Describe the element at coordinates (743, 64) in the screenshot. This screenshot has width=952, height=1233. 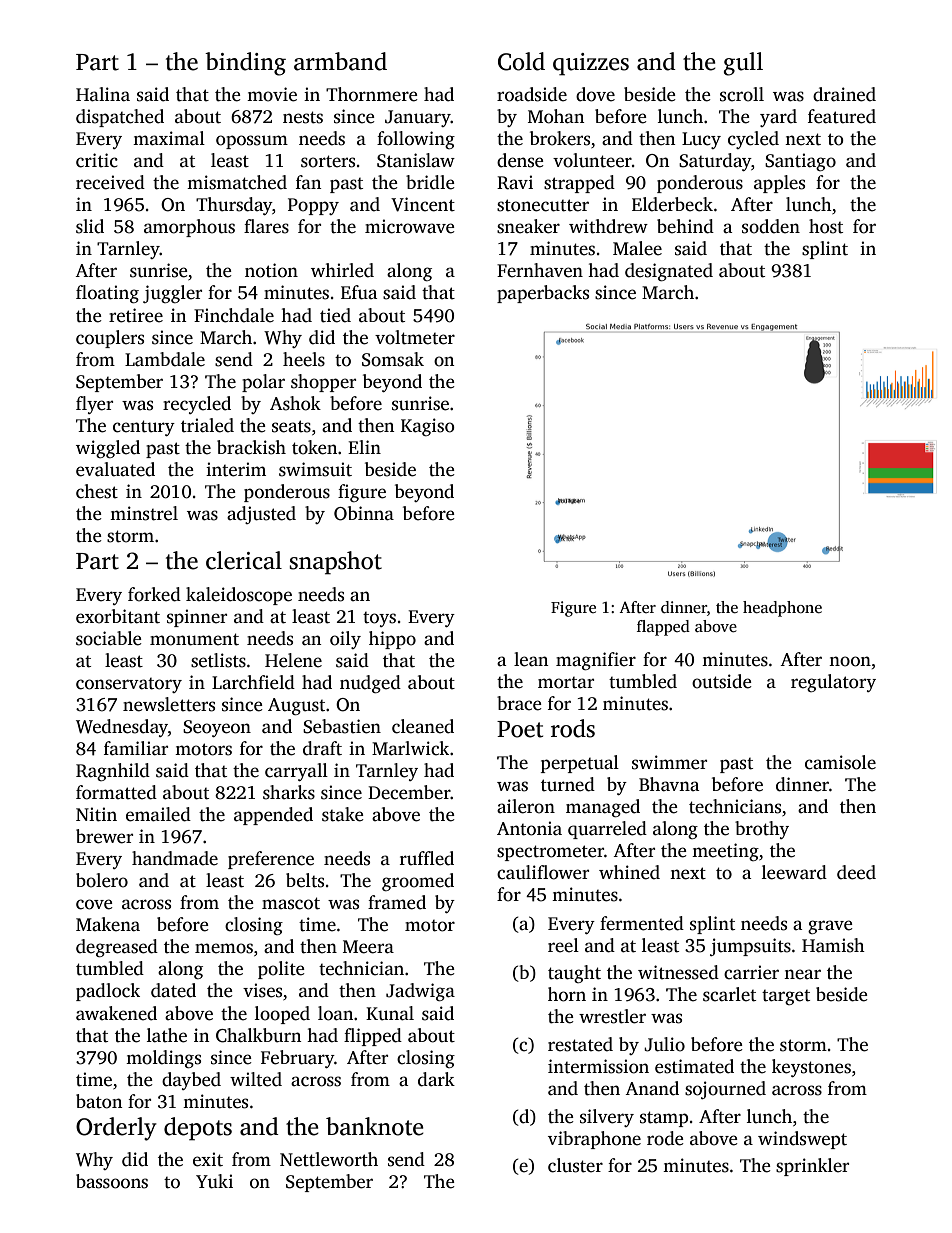
I see `gull` at that location.
